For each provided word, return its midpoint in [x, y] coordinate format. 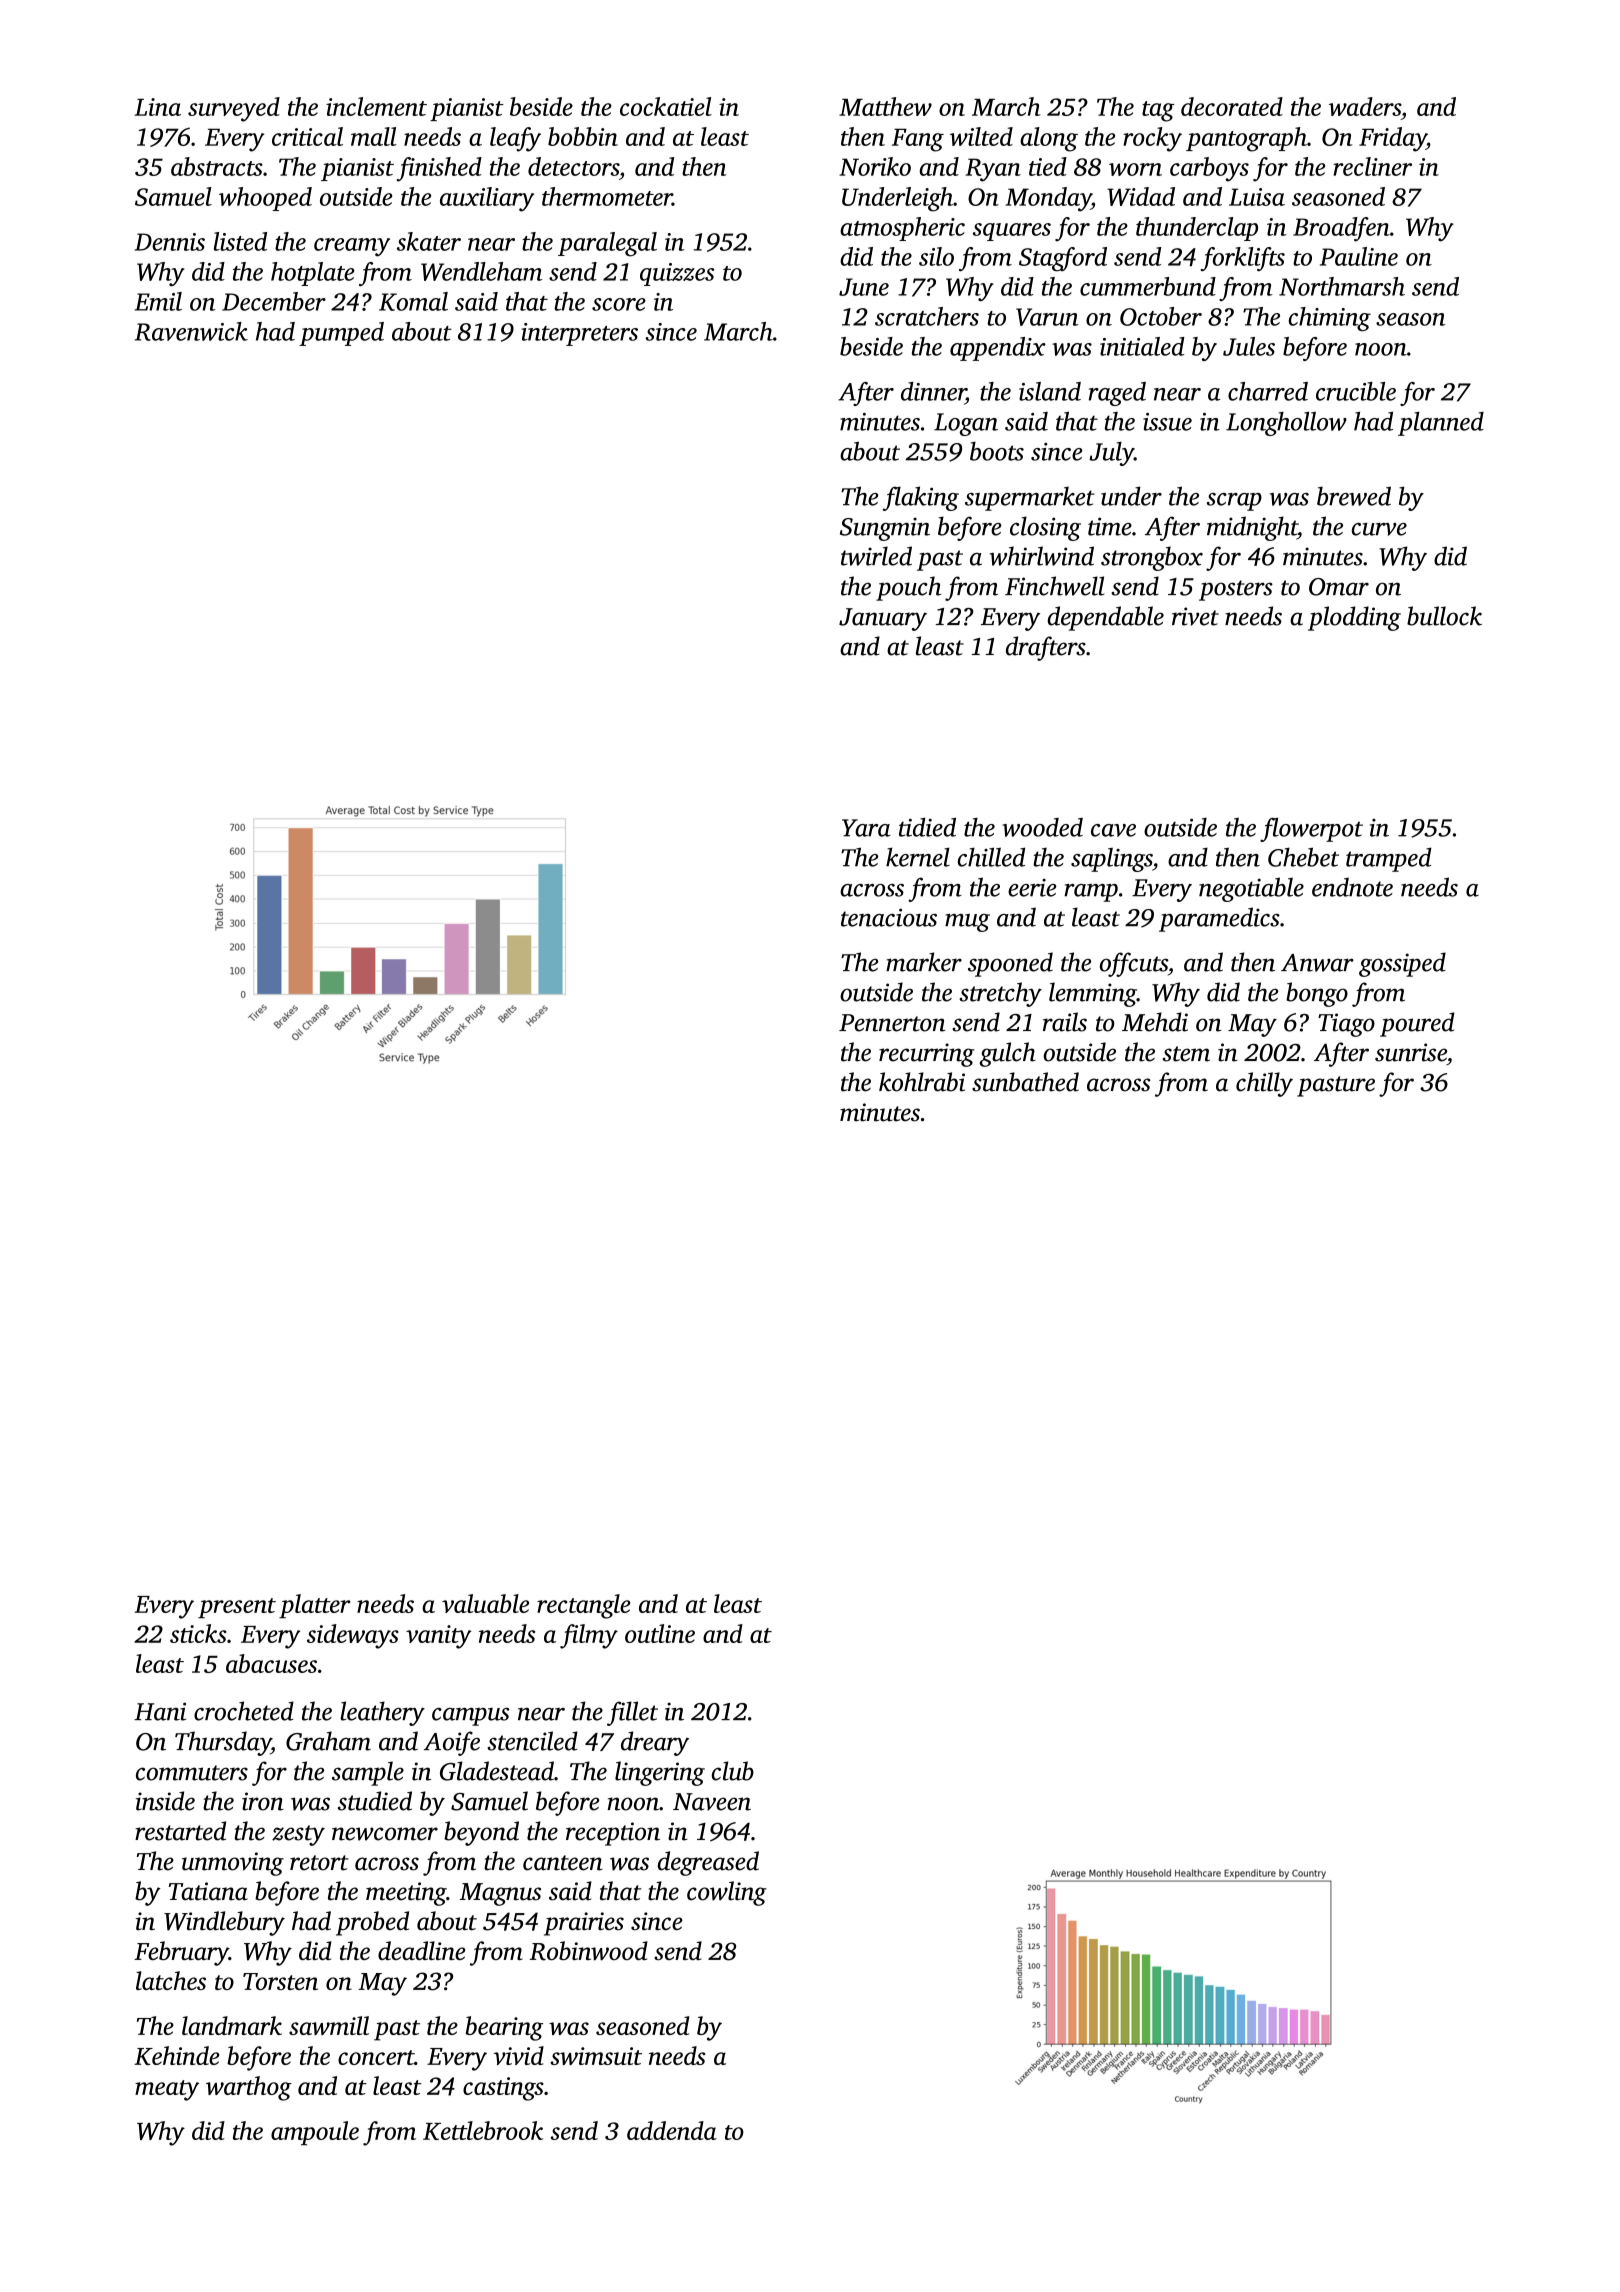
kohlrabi [922, 1082]
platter [315, 1606]
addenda [672, 2130]
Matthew [885, 106]
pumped [341, 334]
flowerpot [1311, 830]
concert [376, 2057]
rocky [1152, 139]
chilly [1264, 1084]
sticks [198, 1633]
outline [660, 1633]
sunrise [1411, 1052]
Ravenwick [191, 331]
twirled [876, 556]
